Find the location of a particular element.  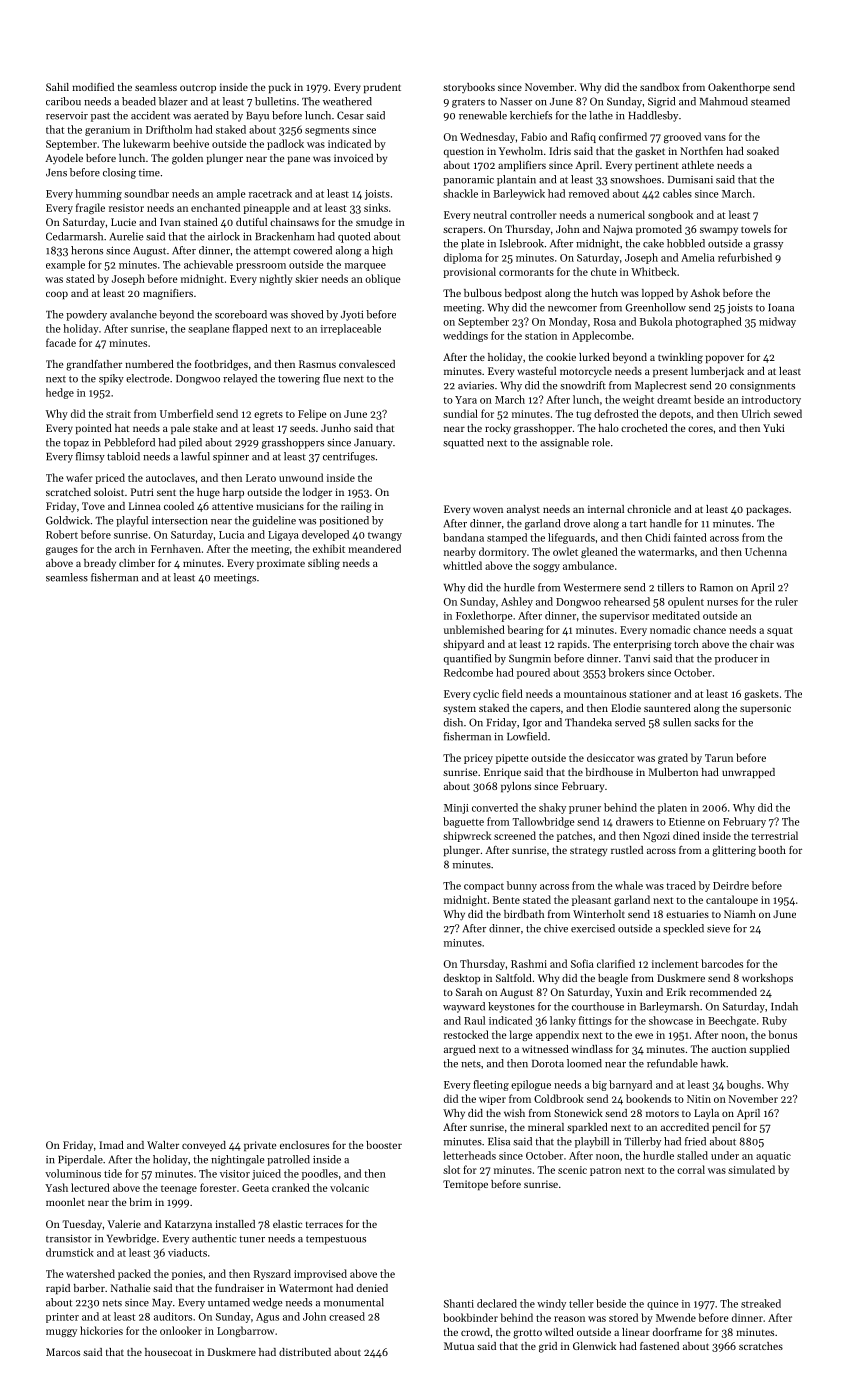

Nathalie is located at coordinates (131, 1288).
